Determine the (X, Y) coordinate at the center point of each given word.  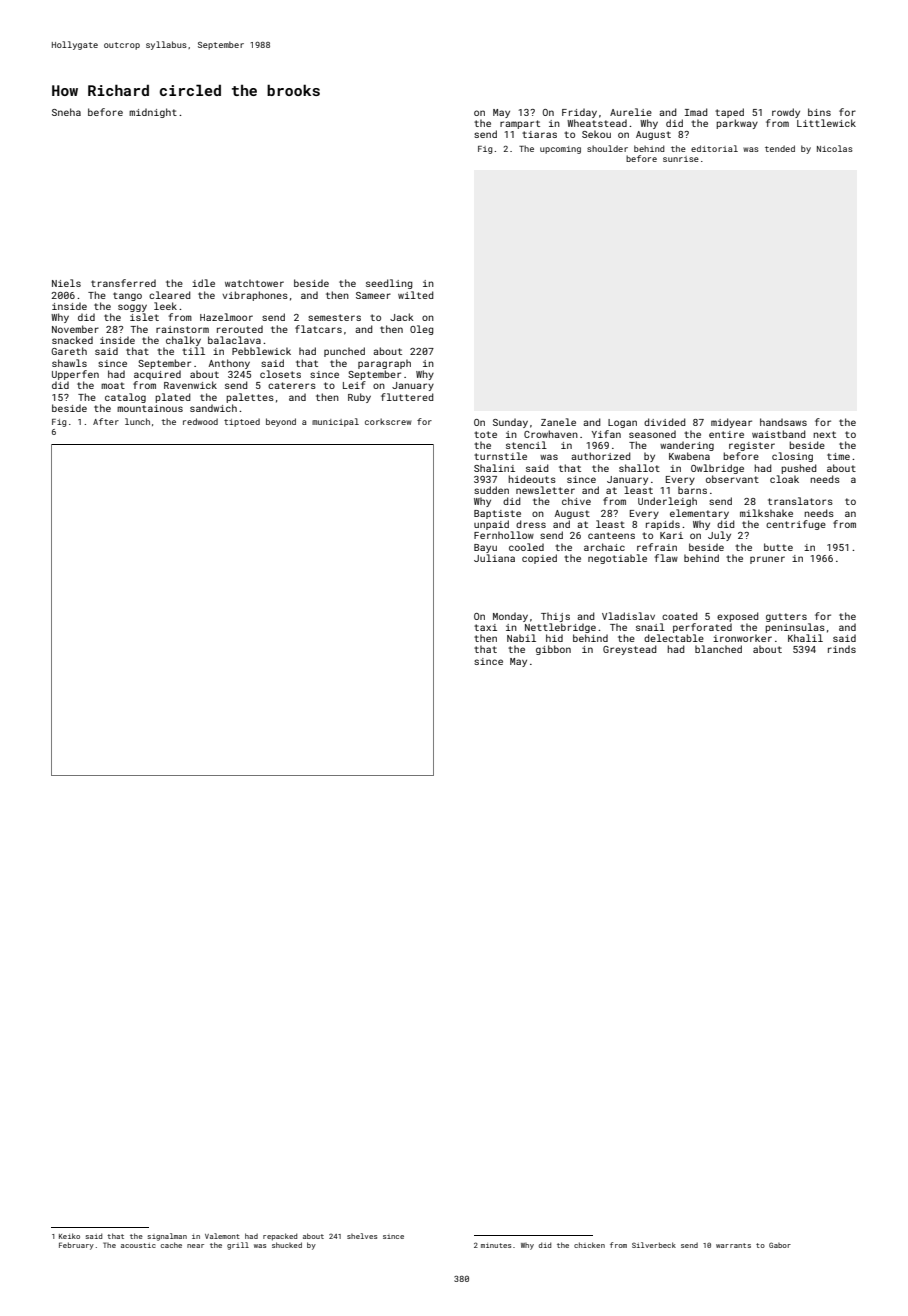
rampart (520, 124)
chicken (589, 1245)
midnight (153, 113)
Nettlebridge (560, 628)
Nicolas (835, 148)
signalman (167, 1237)
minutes (496, 1245)
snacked (72, 340)
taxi (485, 627)
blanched (718, 649)
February (76, 1246)
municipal (335, 422)
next (824, 434)
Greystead (629, 650)
